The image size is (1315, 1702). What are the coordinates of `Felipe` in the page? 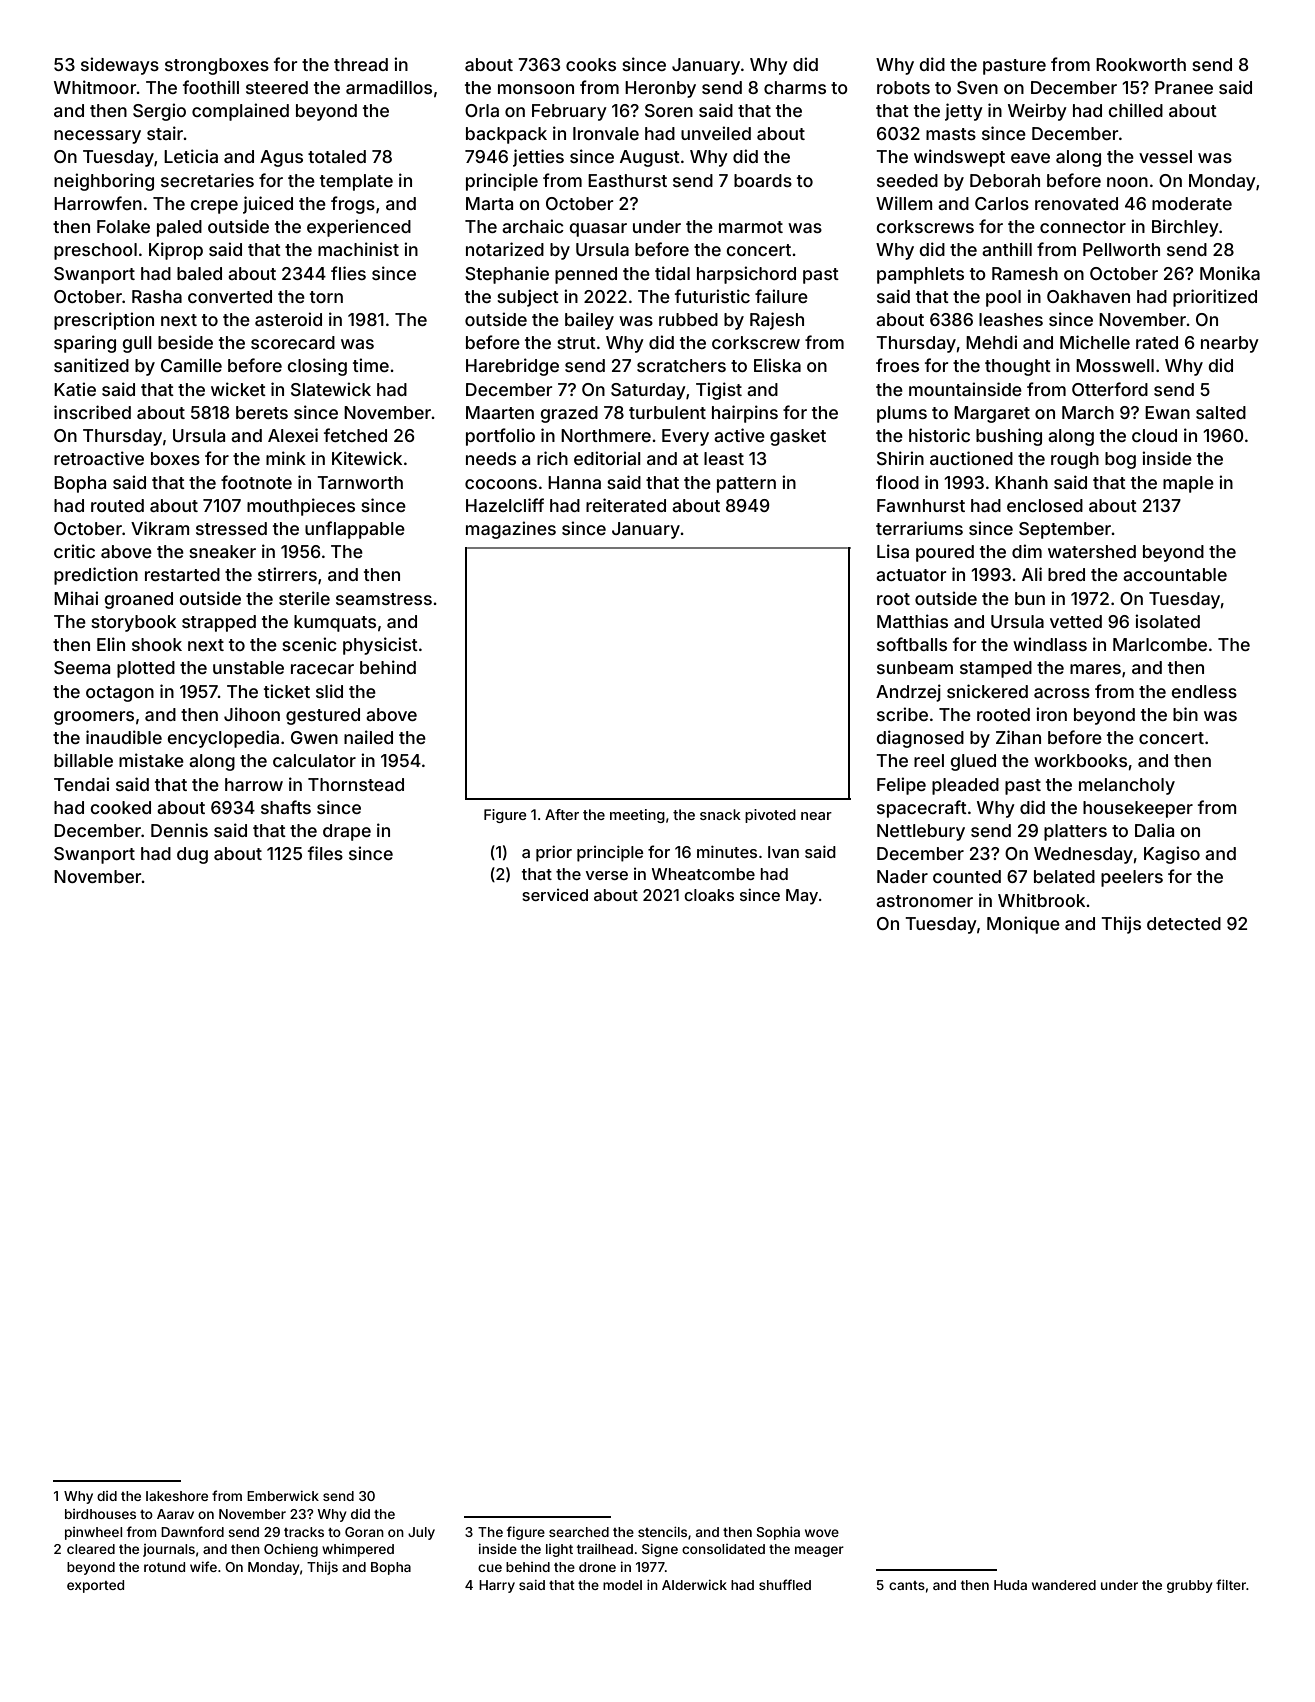 It's located at (901, 786).
